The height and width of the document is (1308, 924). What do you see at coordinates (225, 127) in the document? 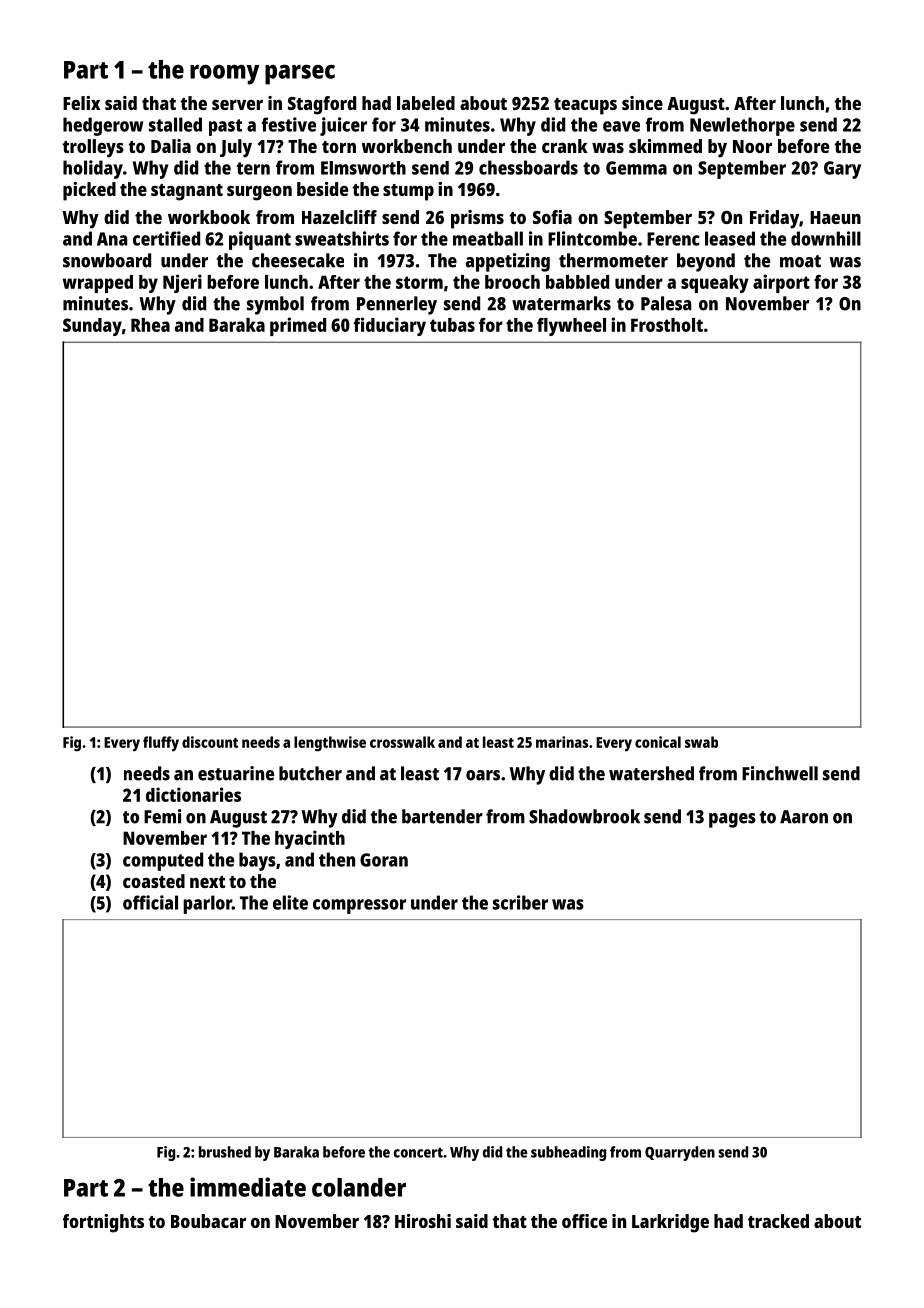
I see `past` at bounding box center [225, 127].
